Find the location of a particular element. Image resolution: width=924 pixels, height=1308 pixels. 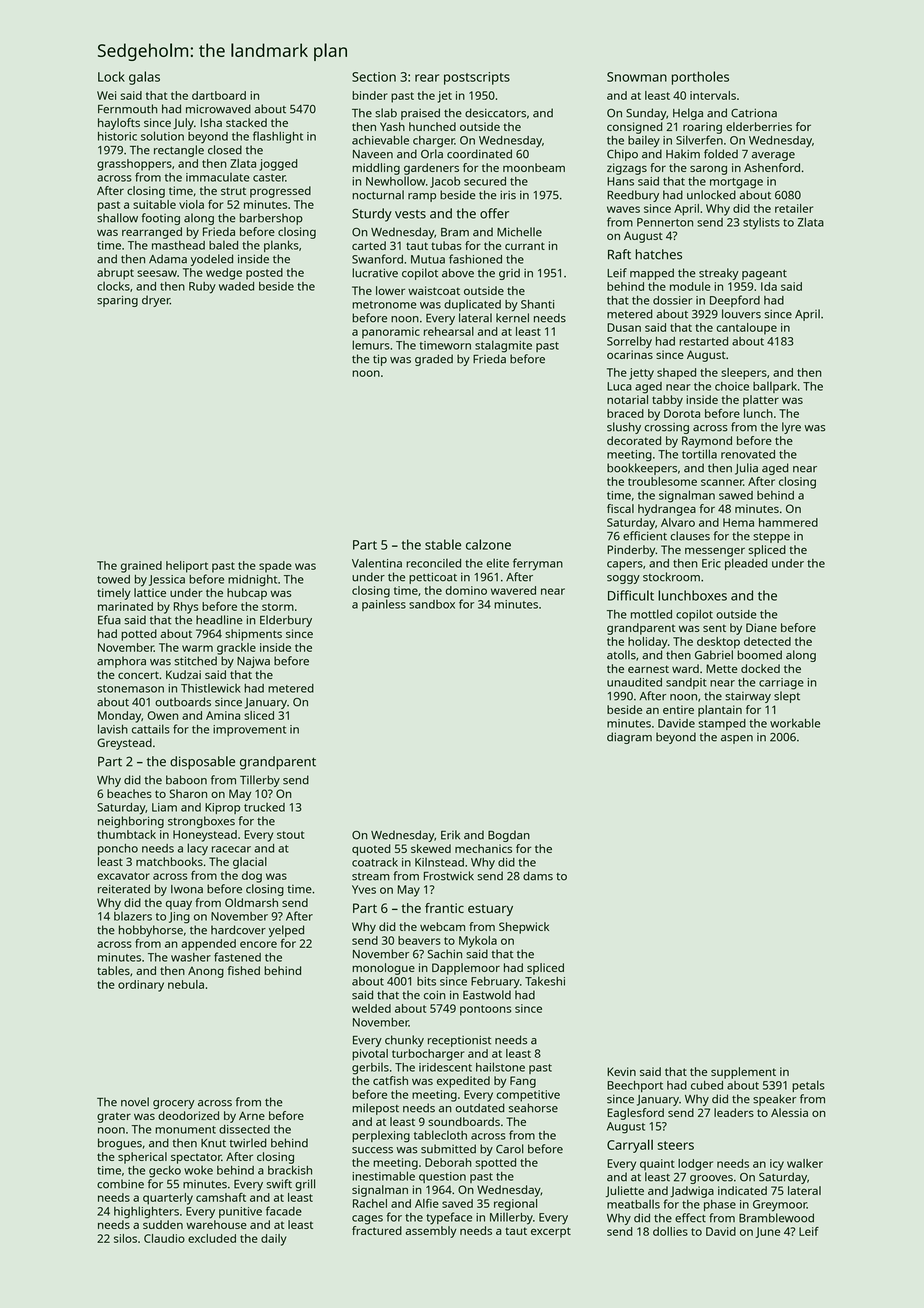

wavered is located at coordinates (513, 590).
